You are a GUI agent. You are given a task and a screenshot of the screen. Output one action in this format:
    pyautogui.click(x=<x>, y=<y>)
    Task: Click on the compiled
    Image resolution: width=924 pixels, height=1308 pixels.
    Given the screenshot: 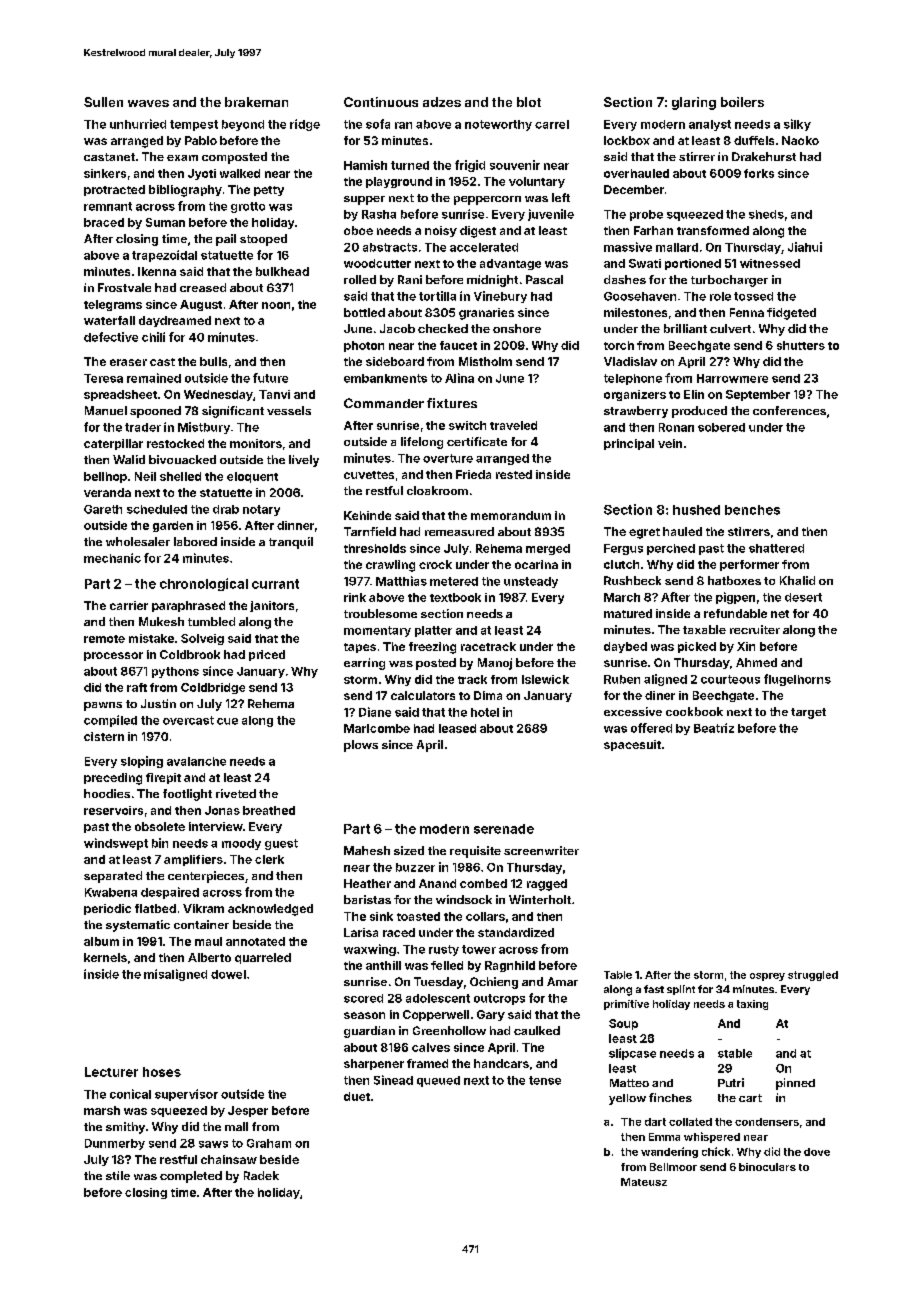 What is the action you would take?
    pyautogui.click(x=110, y=721)
